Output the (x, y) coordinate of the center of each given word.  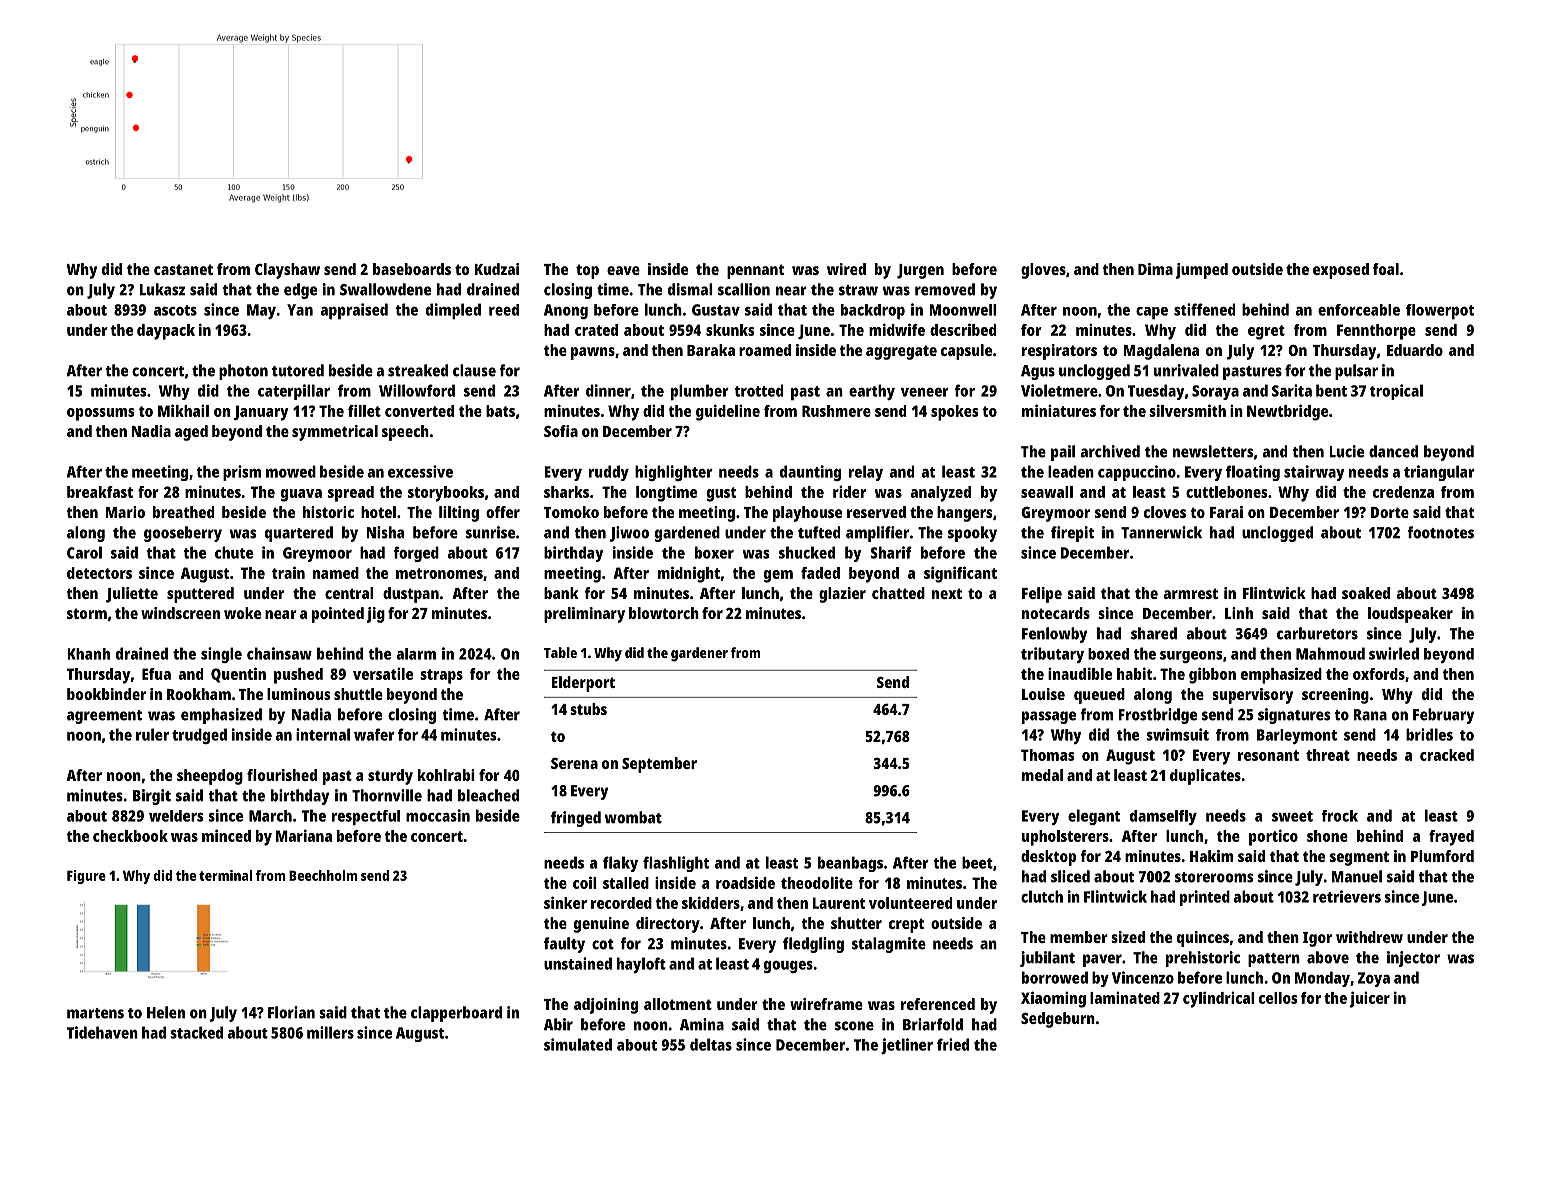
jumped (1202, 271)
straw (858, 290)
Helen (166, 1012)
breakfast (100, 492)
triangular (1439, 473)
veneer (925, 392)
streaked (418, 370)
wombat (633, 817)
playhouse (807, 514)
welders (176, 816)
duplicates (1205, 777)
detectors (99, 573)
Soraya (1215, 392)
